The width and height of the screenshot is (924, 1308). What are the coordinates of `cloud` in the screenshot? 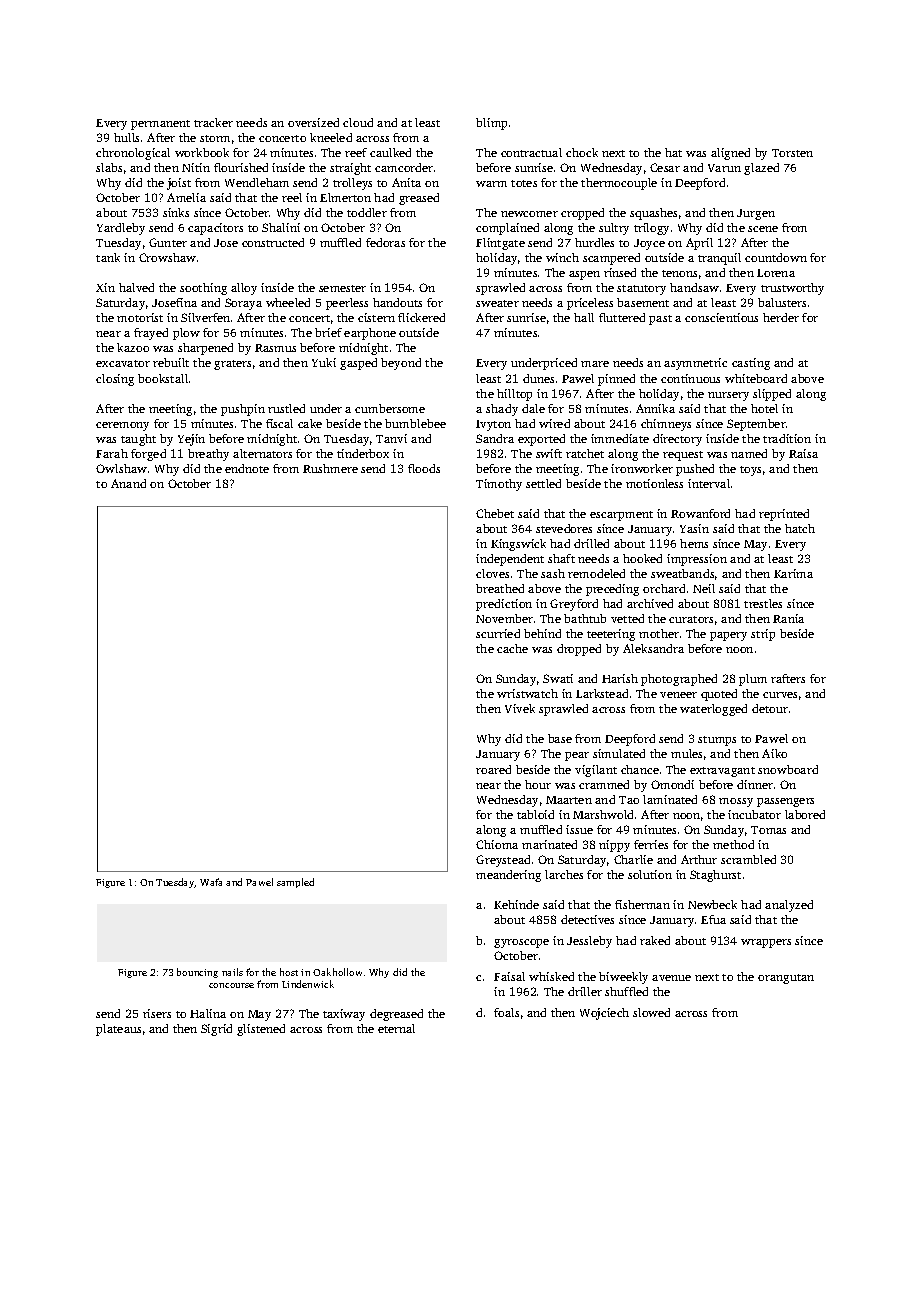 It's located at (358, 122).
